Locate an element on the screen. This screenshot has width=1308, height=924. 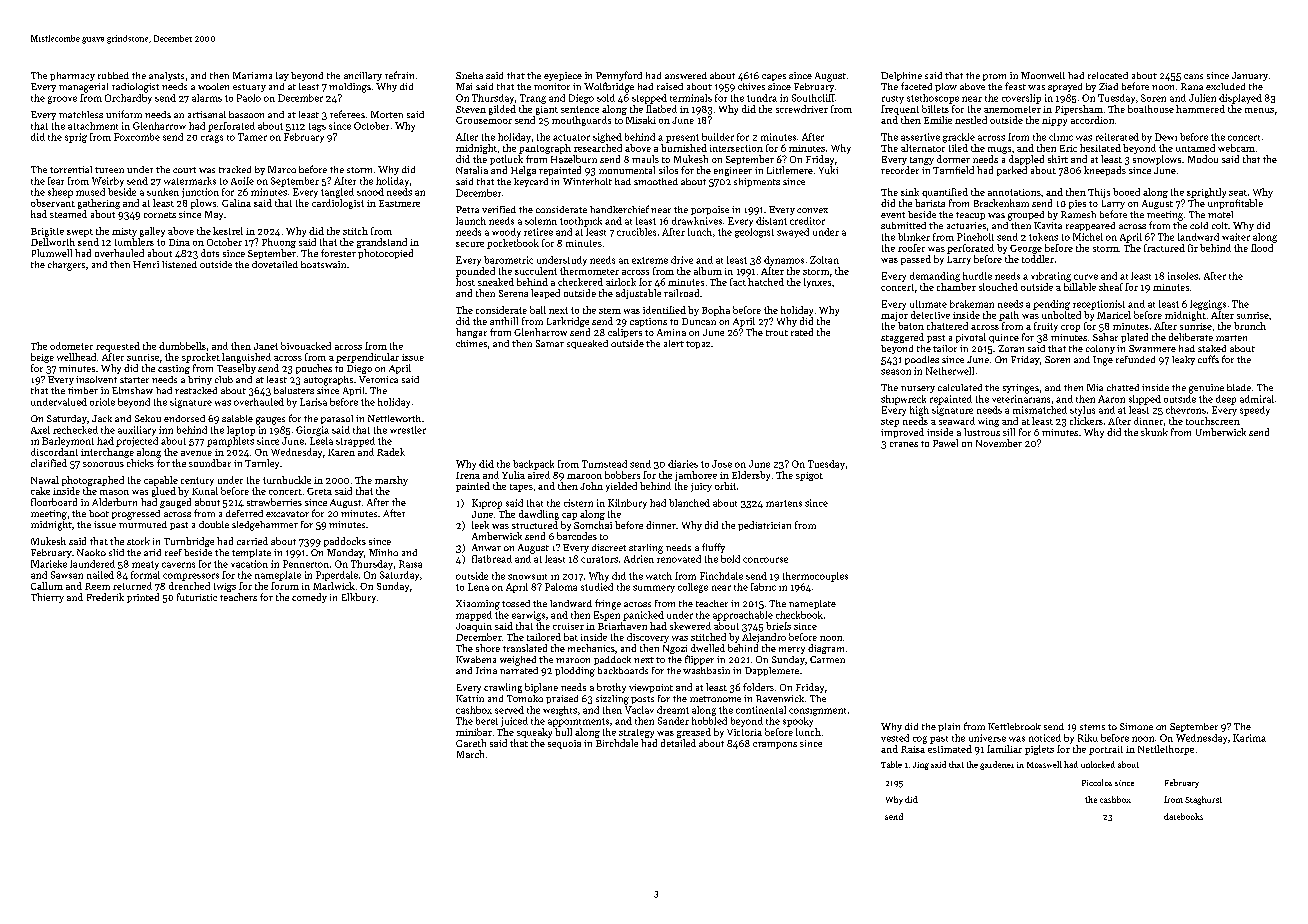
topaz is located at coordinates (698, 345).
